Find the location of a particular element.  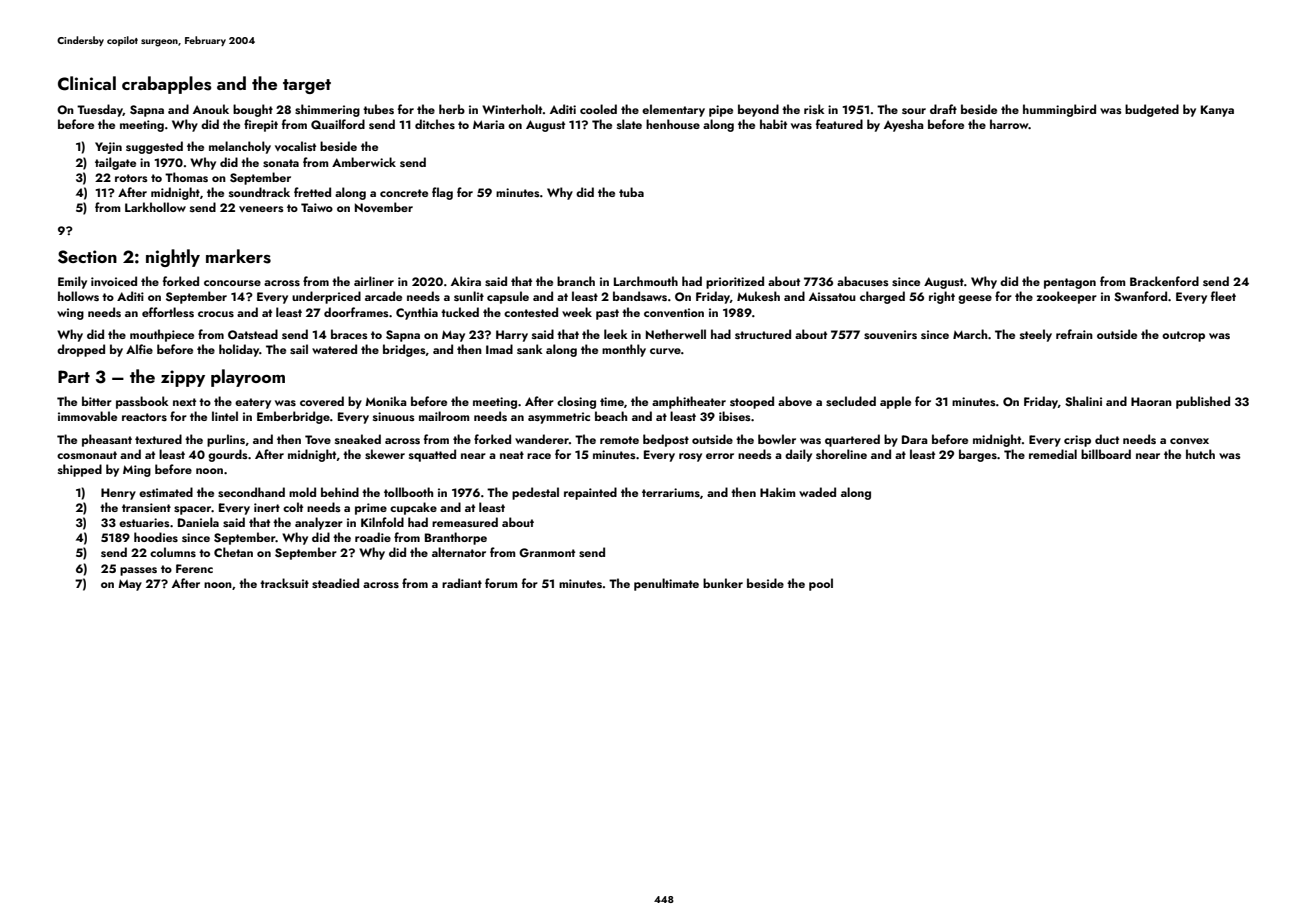

above is located at coordinates (795, 401).
